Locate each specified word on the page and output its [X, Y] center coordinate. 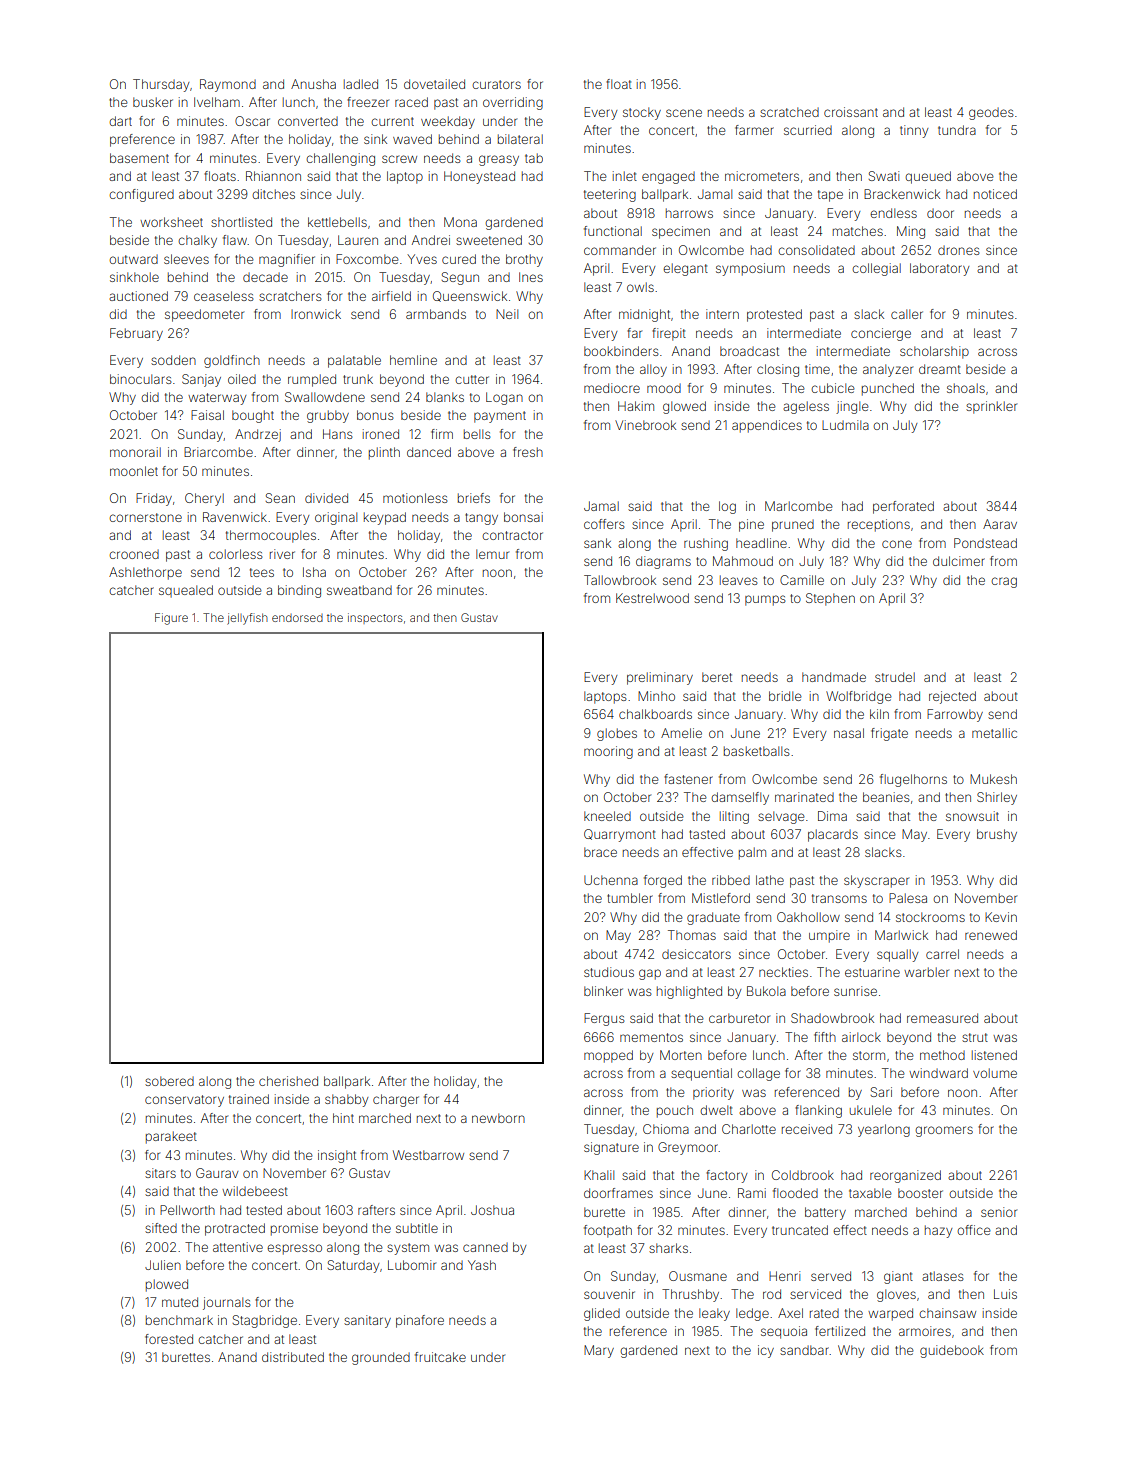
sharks [668, 1248]
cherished [288, 1081]
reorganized [905, 1176]
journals [227, 1303]
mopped [608, 1056]
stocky [642, 113]
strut [975, 1037]
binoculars [141, 379]
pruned [793, 526]
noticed [995, 194]
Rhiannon [273, 176]
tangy [481, 519]
